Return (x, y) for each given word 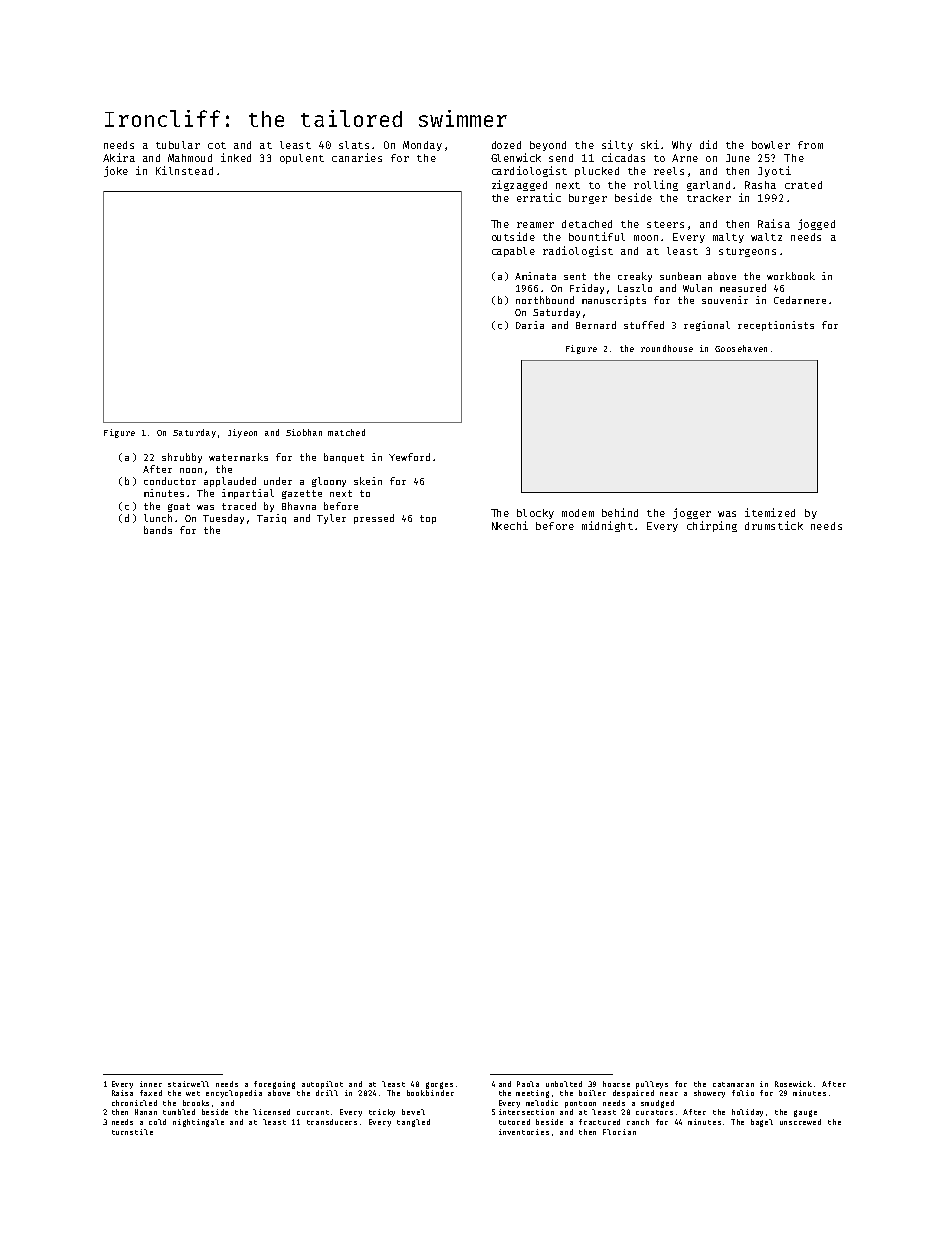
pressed (374, 519)
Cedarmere (800, 300)
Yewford (409, 457)
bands (158, 530)
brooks (196, 1103)
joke (116, 171)
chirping (712, 526)
